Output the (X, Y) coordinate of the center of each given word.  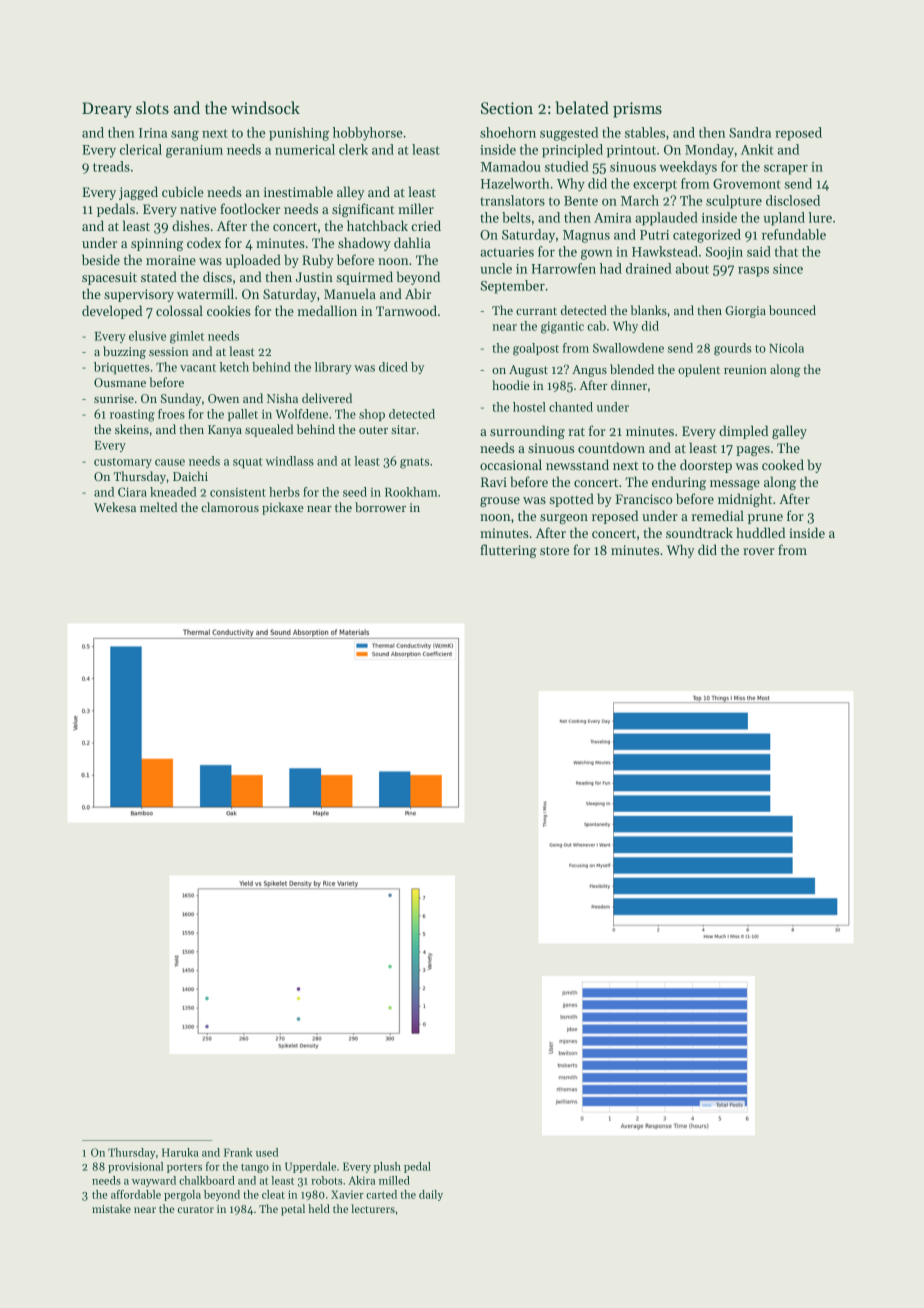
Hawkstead (665, 251)
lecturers (373, 1208)
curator (196, 1209)
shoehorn (508, 132)
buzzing (124, 352)
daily (431, 1195)
